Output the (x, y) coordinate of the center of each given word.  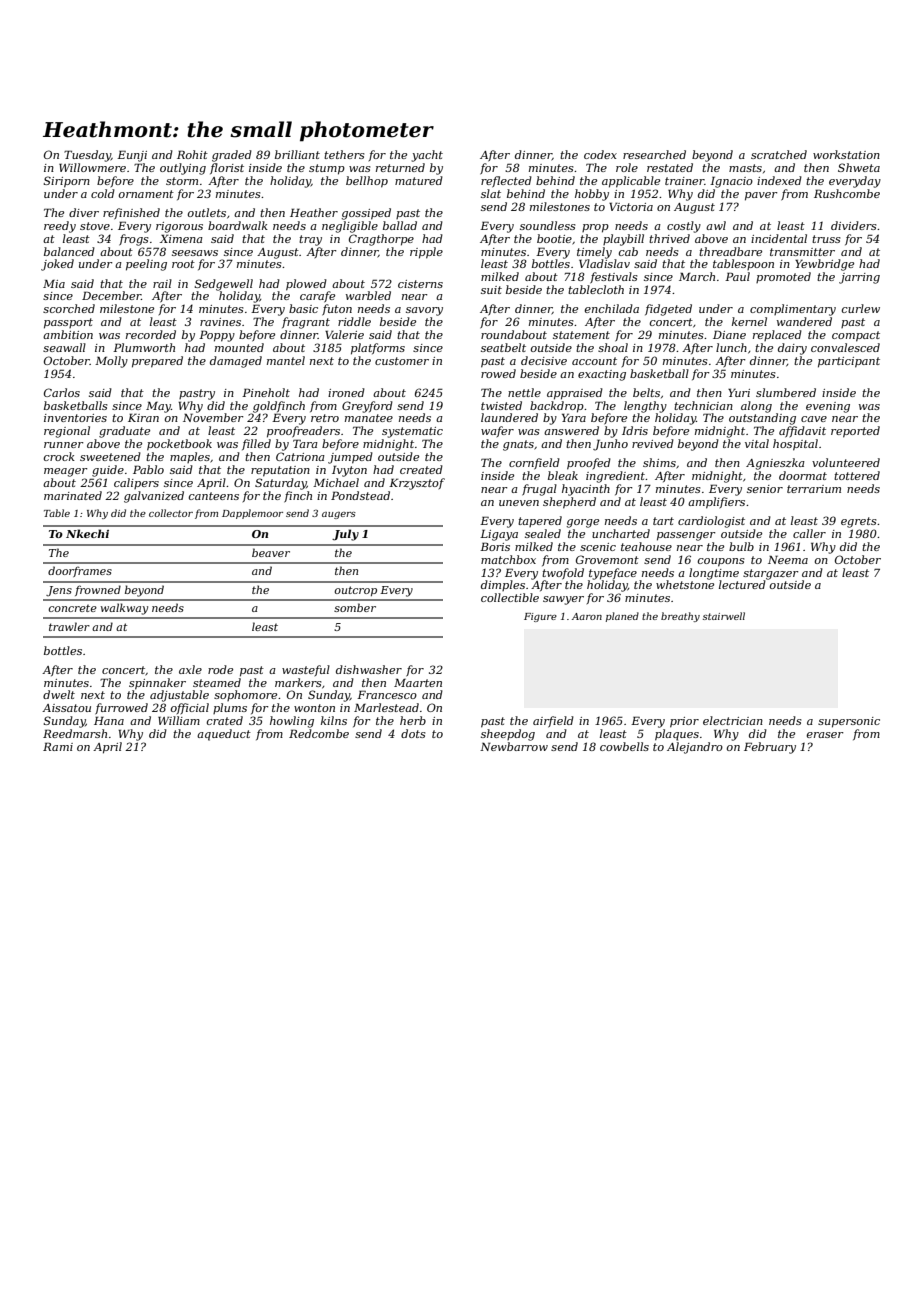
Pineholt (266, 392)
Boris (495, 546)
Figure (540, 617)
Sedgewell (224, 285)
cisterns (420, 284)
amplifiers (716, 503)
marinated (73, 495)
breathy (680, 617)
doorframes (80, 571)
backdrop (557, 407)
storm (182, 181)
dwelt (59, 694)
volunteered (846, 462)
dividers (854, 225)
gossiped (366, 214)
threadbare (730, 251)
